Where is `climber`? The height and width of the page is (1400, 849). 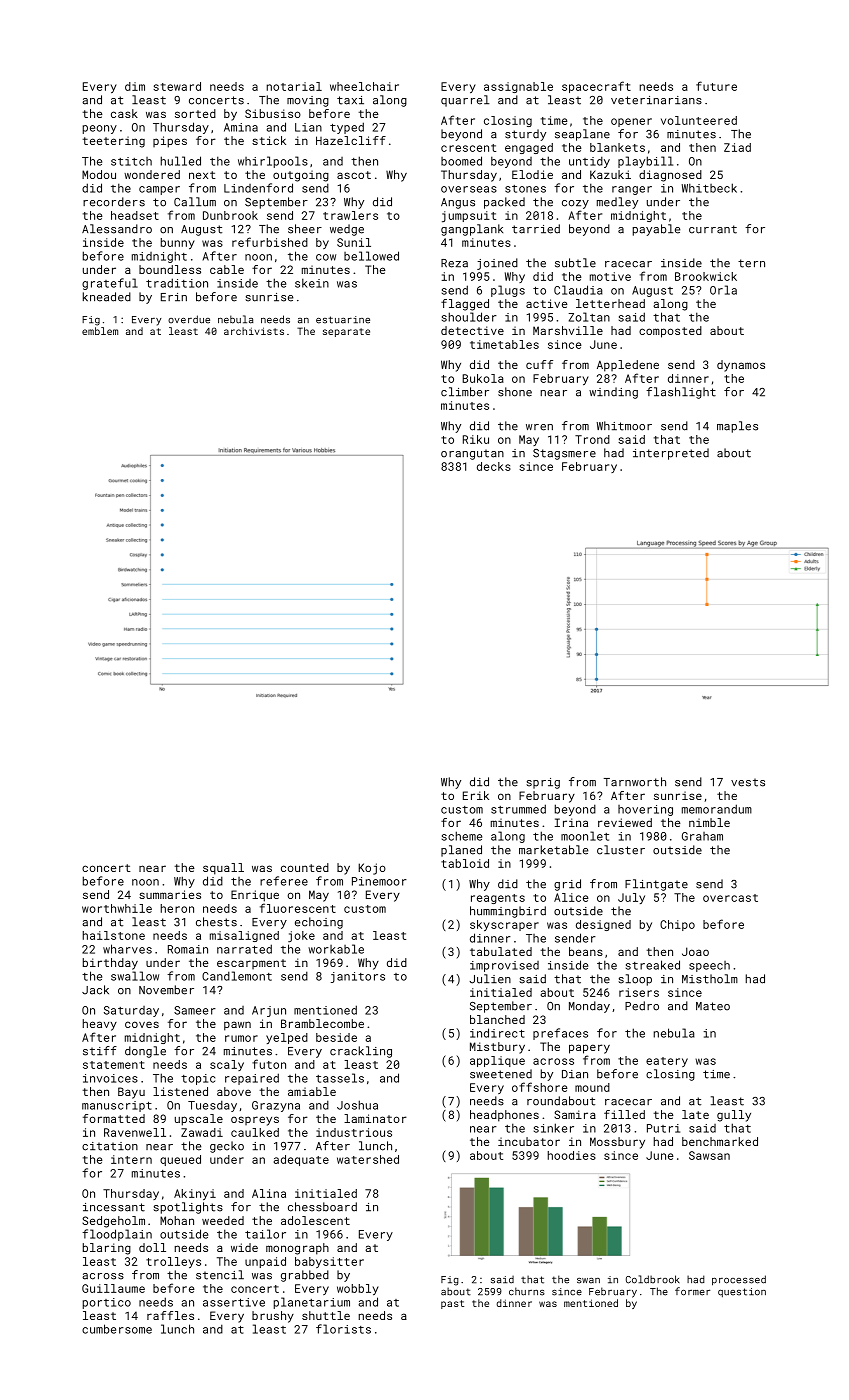
climber is located at coordinates (465, 392).
